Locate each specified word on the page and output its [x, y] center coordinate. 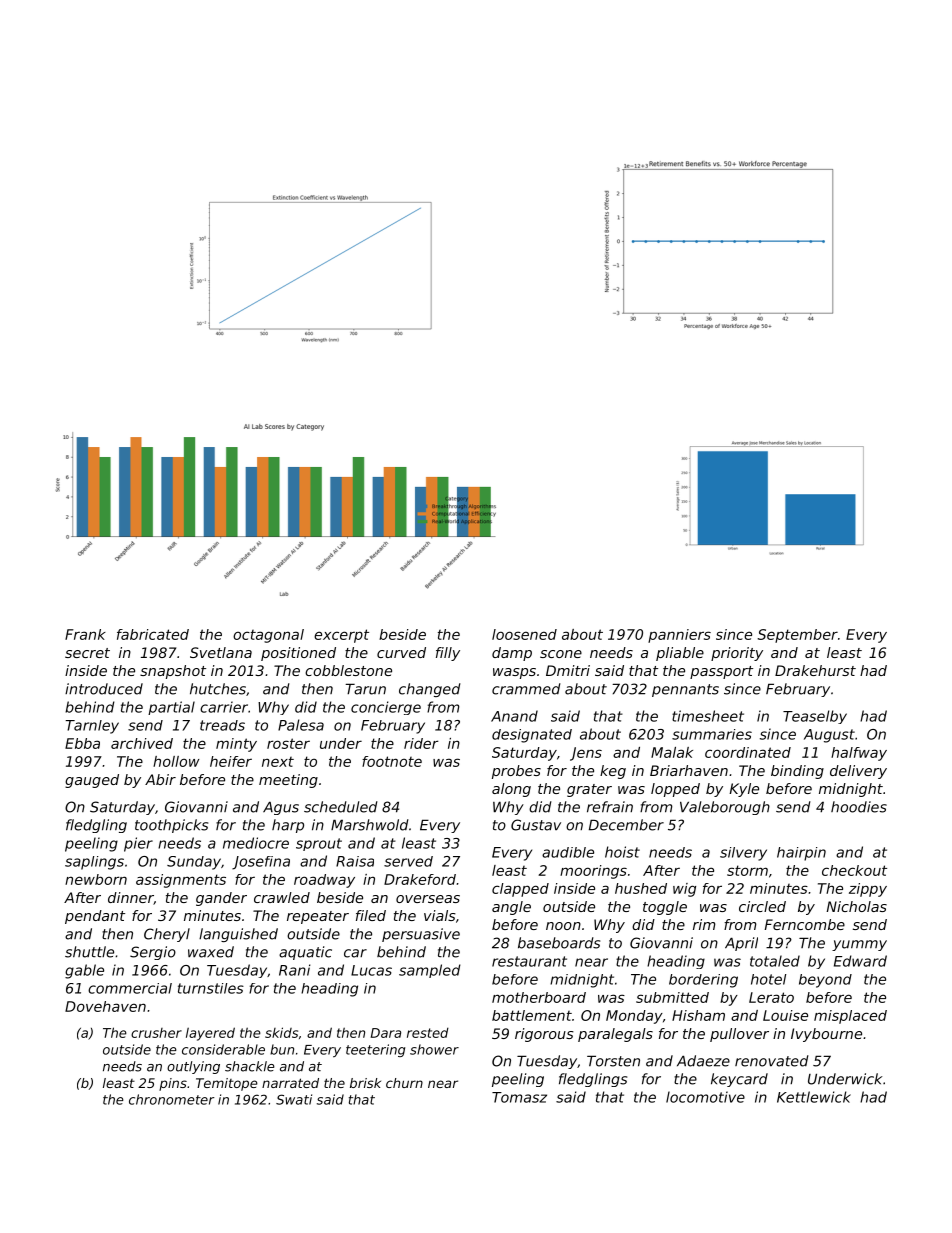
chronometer [172, 1099]
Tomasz [519, 1097]
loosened [524, 634]
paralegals [615, 1035]
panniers [679, 636]
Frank [85, 634]
